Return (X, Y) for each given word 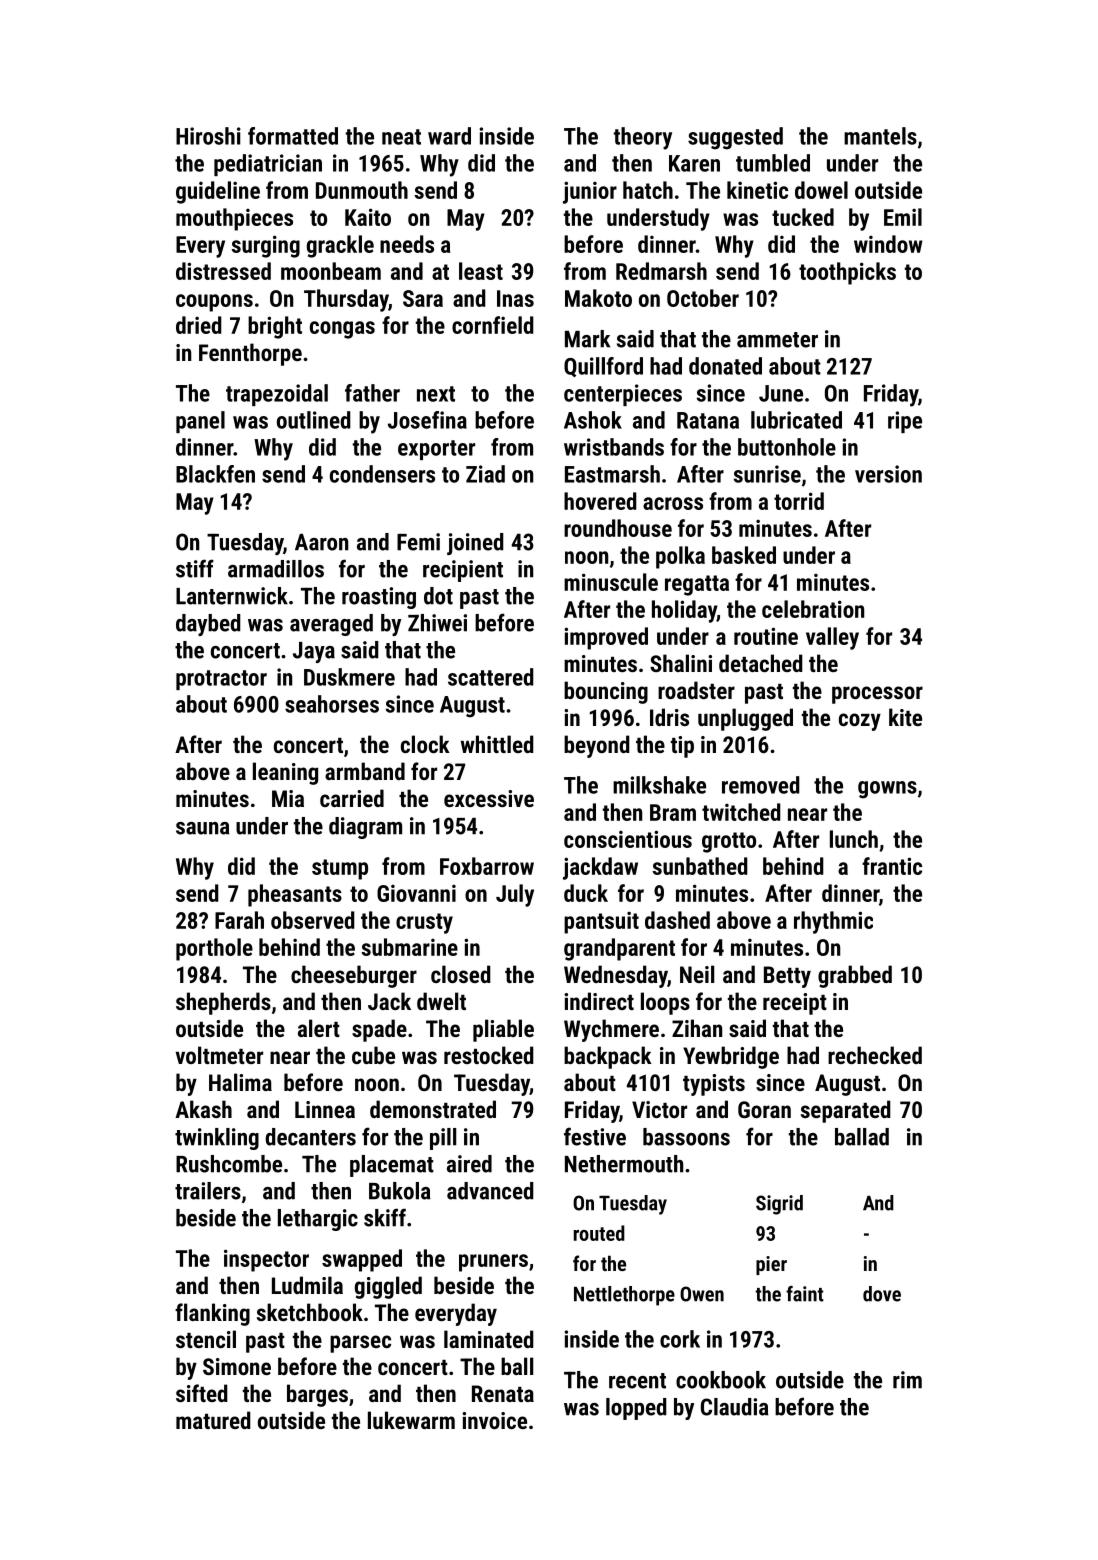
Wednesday (616, 976)
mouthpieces (234, 219)
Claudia (734, 1407)
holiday (684, 611)
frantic (892, 866)
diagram (365, 828)
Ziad (485, 474)
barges (317, 1395)
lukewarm (411, 1420)
